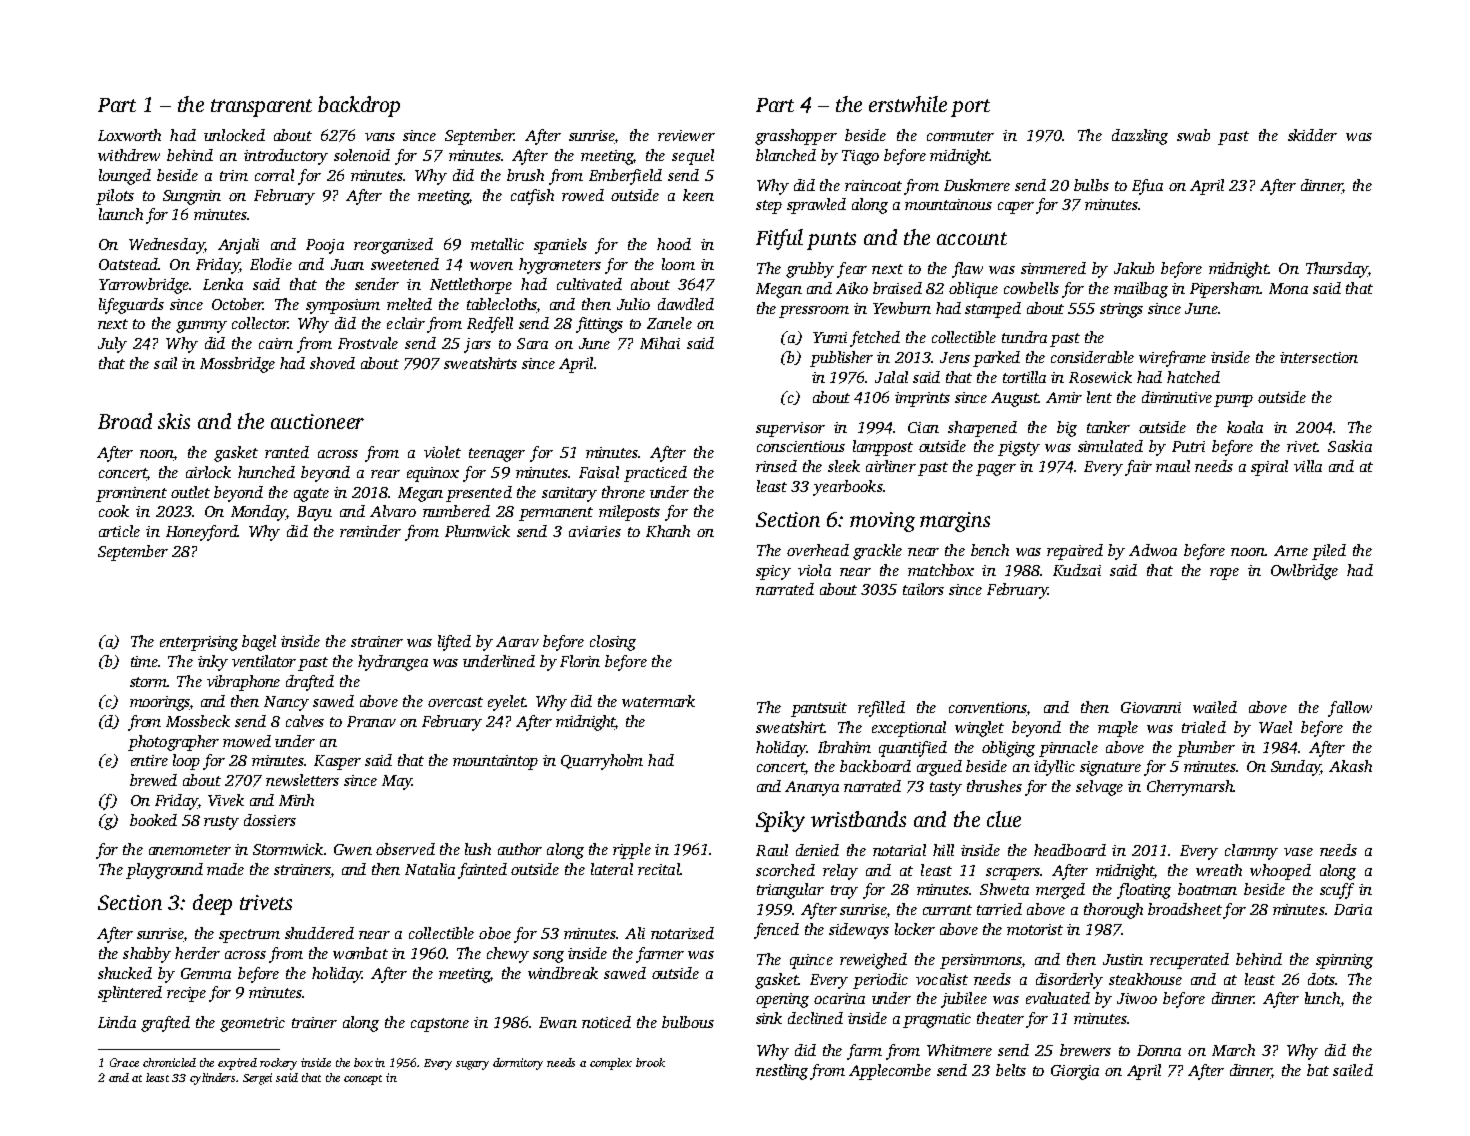 The width and height of the screenshot is (1470, 1136). What do you see at coordinates (773, 572) in the screenshot?
I see `spicy` at bounding box center [773, 572].
